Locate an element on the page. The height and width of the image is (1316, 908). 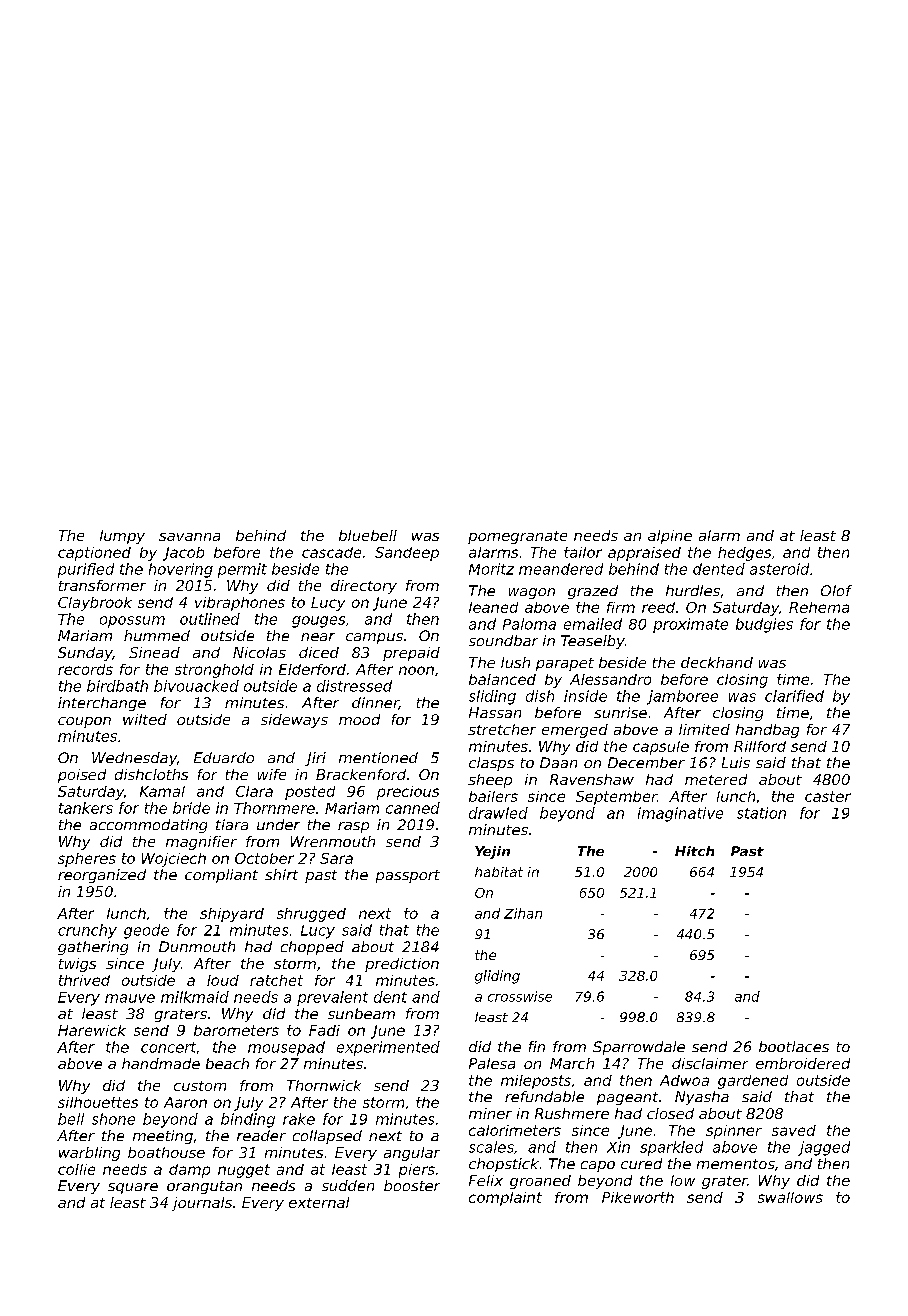
sunbeam is located at coordinates (361, 1013).
